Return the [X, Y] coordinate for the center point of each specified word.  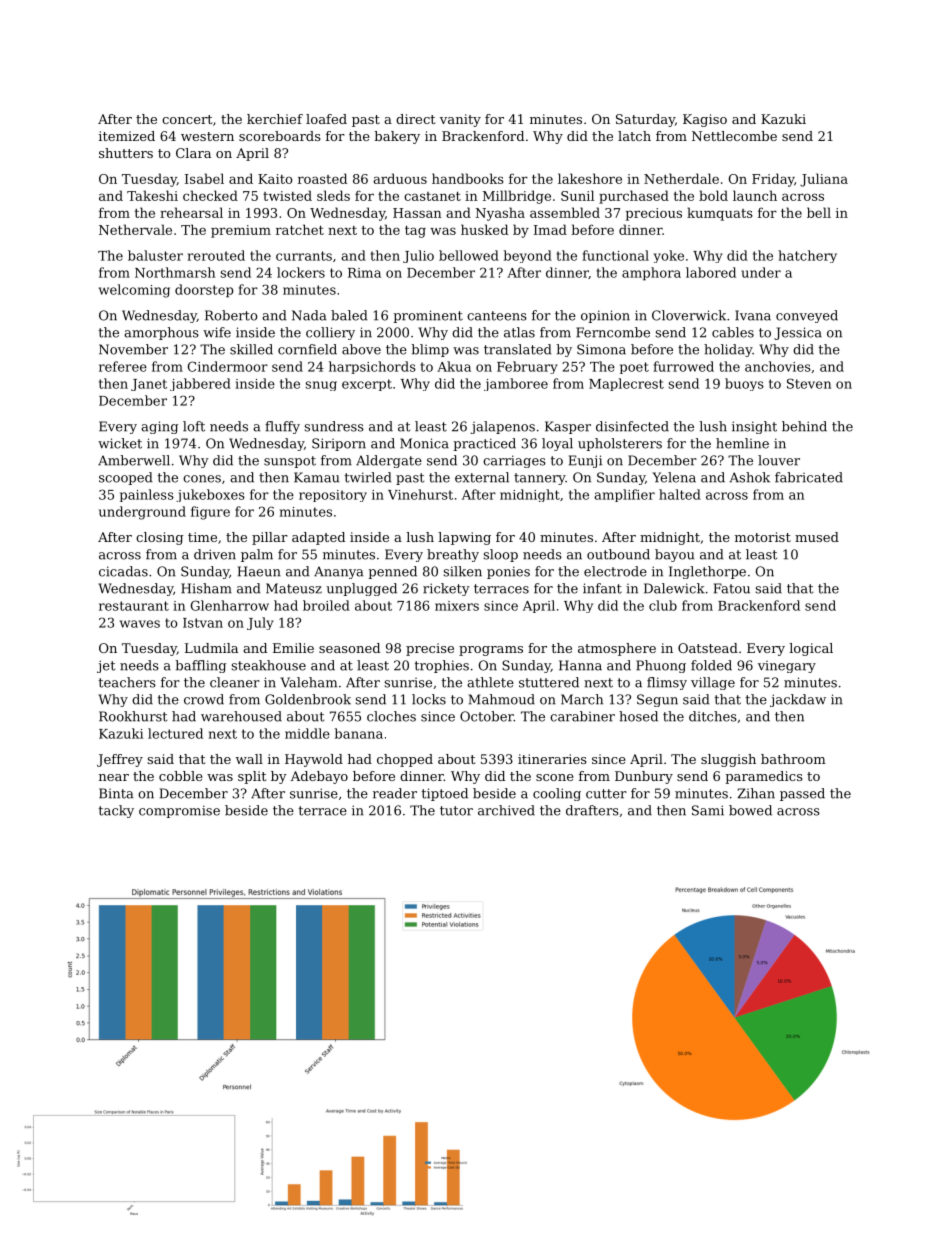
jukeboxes [210, 495]
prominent [428, 316]
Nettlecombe [734, 136]
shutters [126, 153]
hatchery [807, 256]
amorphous [161, 333]
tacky [116, 811]
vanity [460, 120]
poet [634, 368]
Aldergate [389, 461]
